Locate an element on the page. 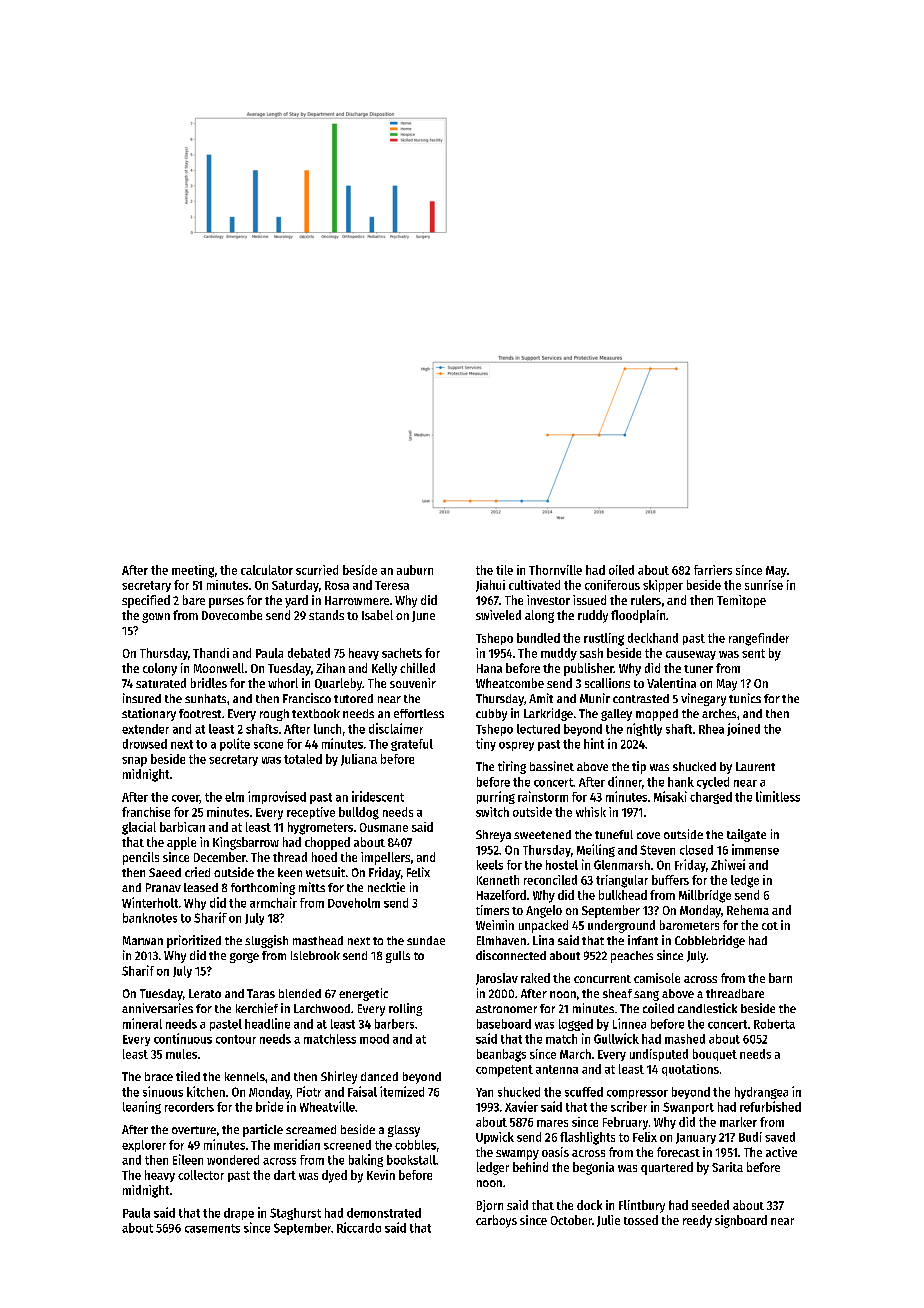  whorl is located at coordinates (283, 683).
